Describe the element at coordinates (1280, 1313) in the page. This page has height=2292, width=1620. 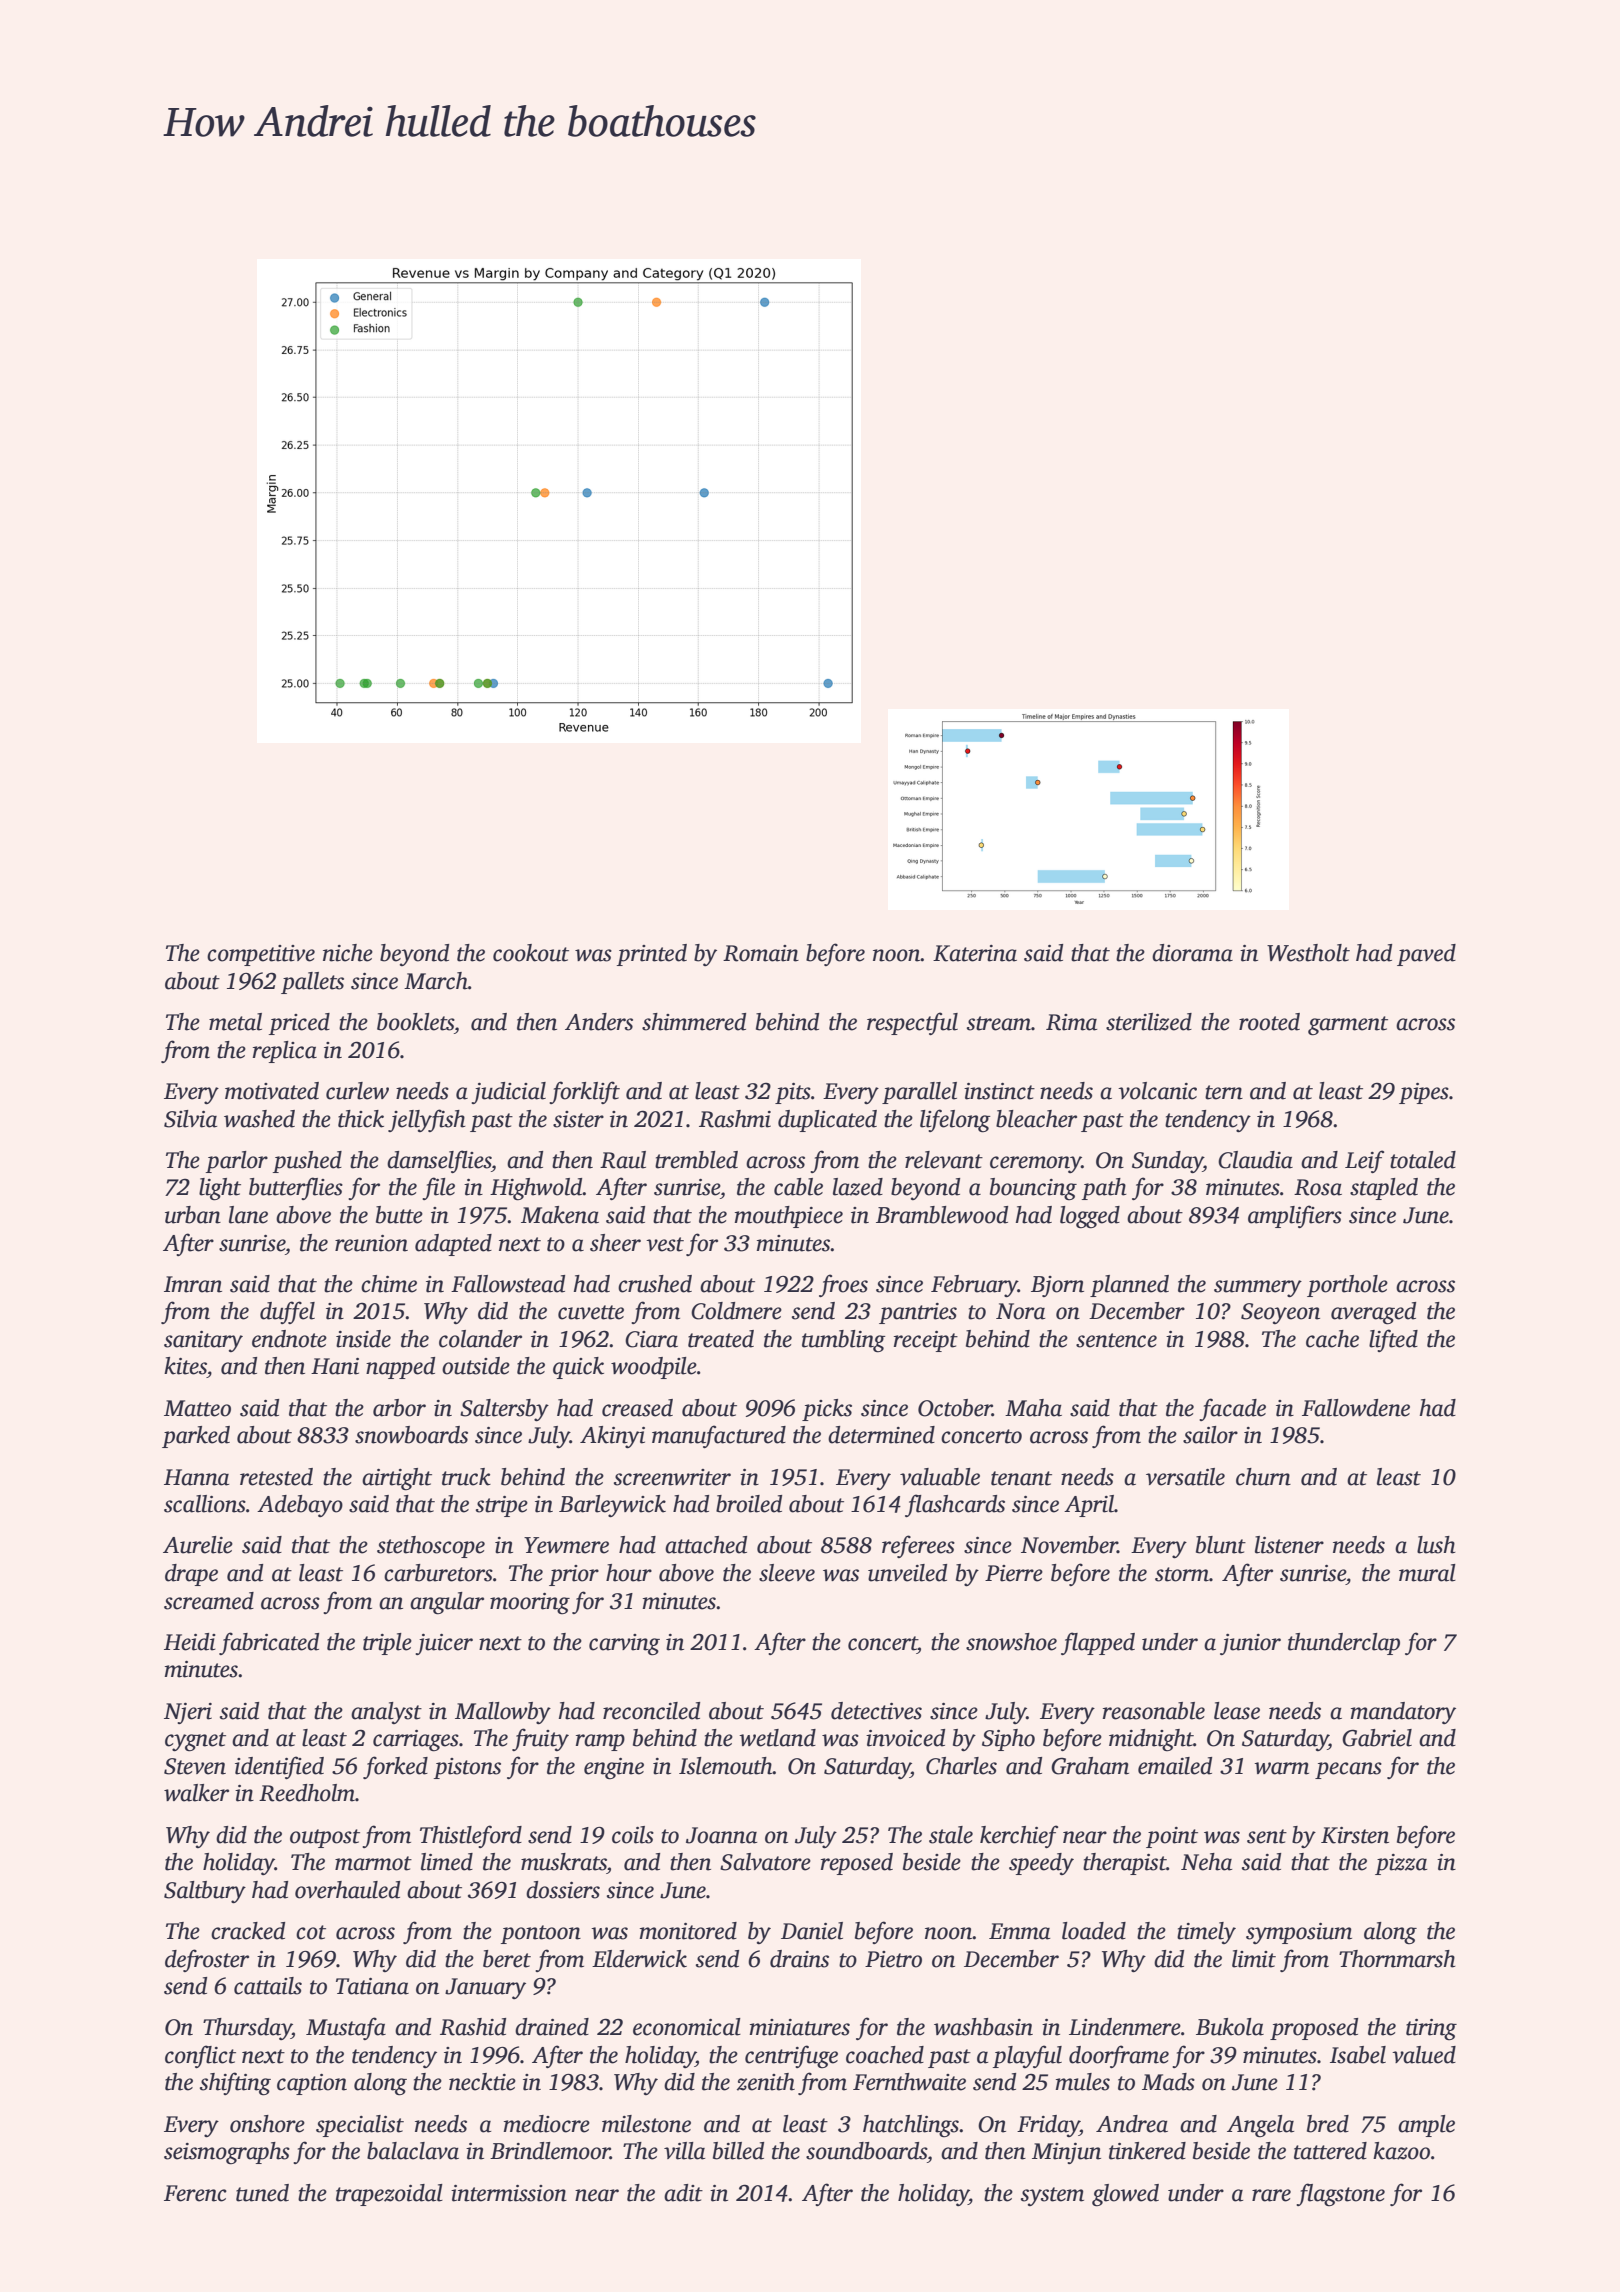
I see `Seoyeon` at that location.
